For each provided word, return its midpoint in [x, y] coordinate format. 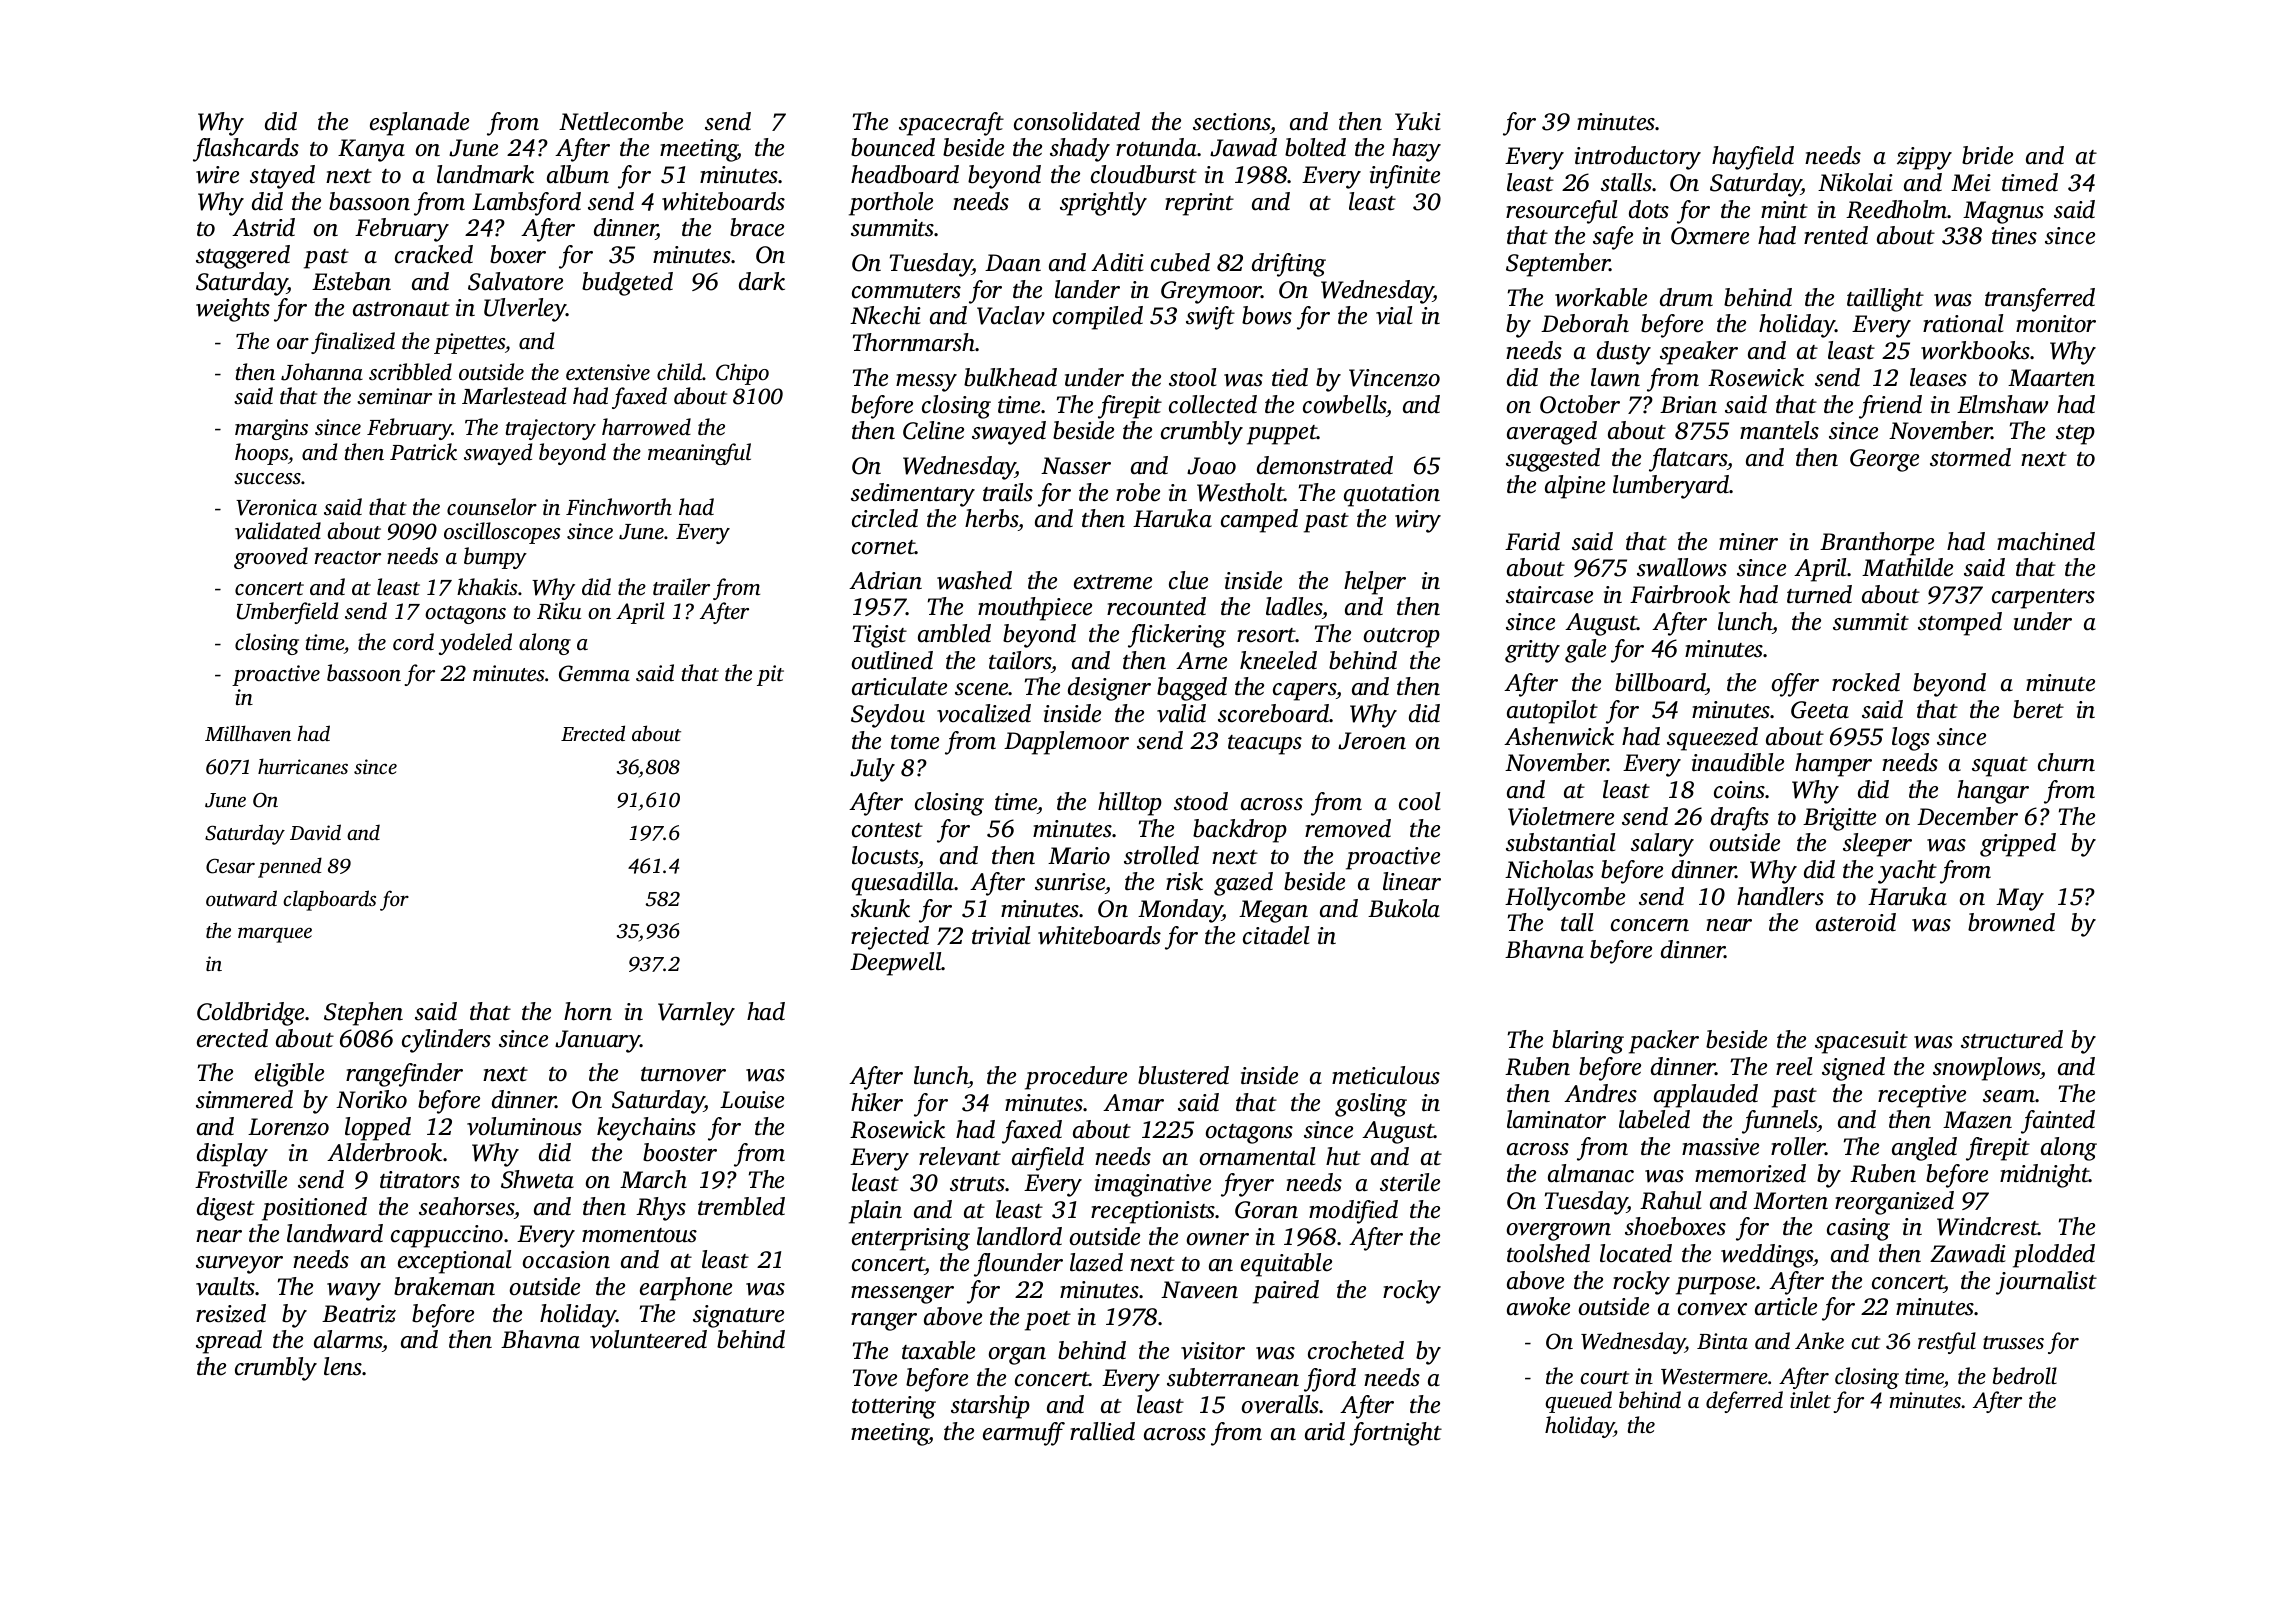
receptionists [1153, 1212]
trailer [681, 587]
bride [1987, 155]
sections [1232, 122]
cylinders [446, 1041]
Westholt [1240, 492]
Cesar [230, 866]
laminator [1556, 1119]
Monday [1180, 911]
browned [2011, 922]
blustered [1183, 1075]
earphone [686, 1289]
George [1884, 460]
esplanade [419, 124]
